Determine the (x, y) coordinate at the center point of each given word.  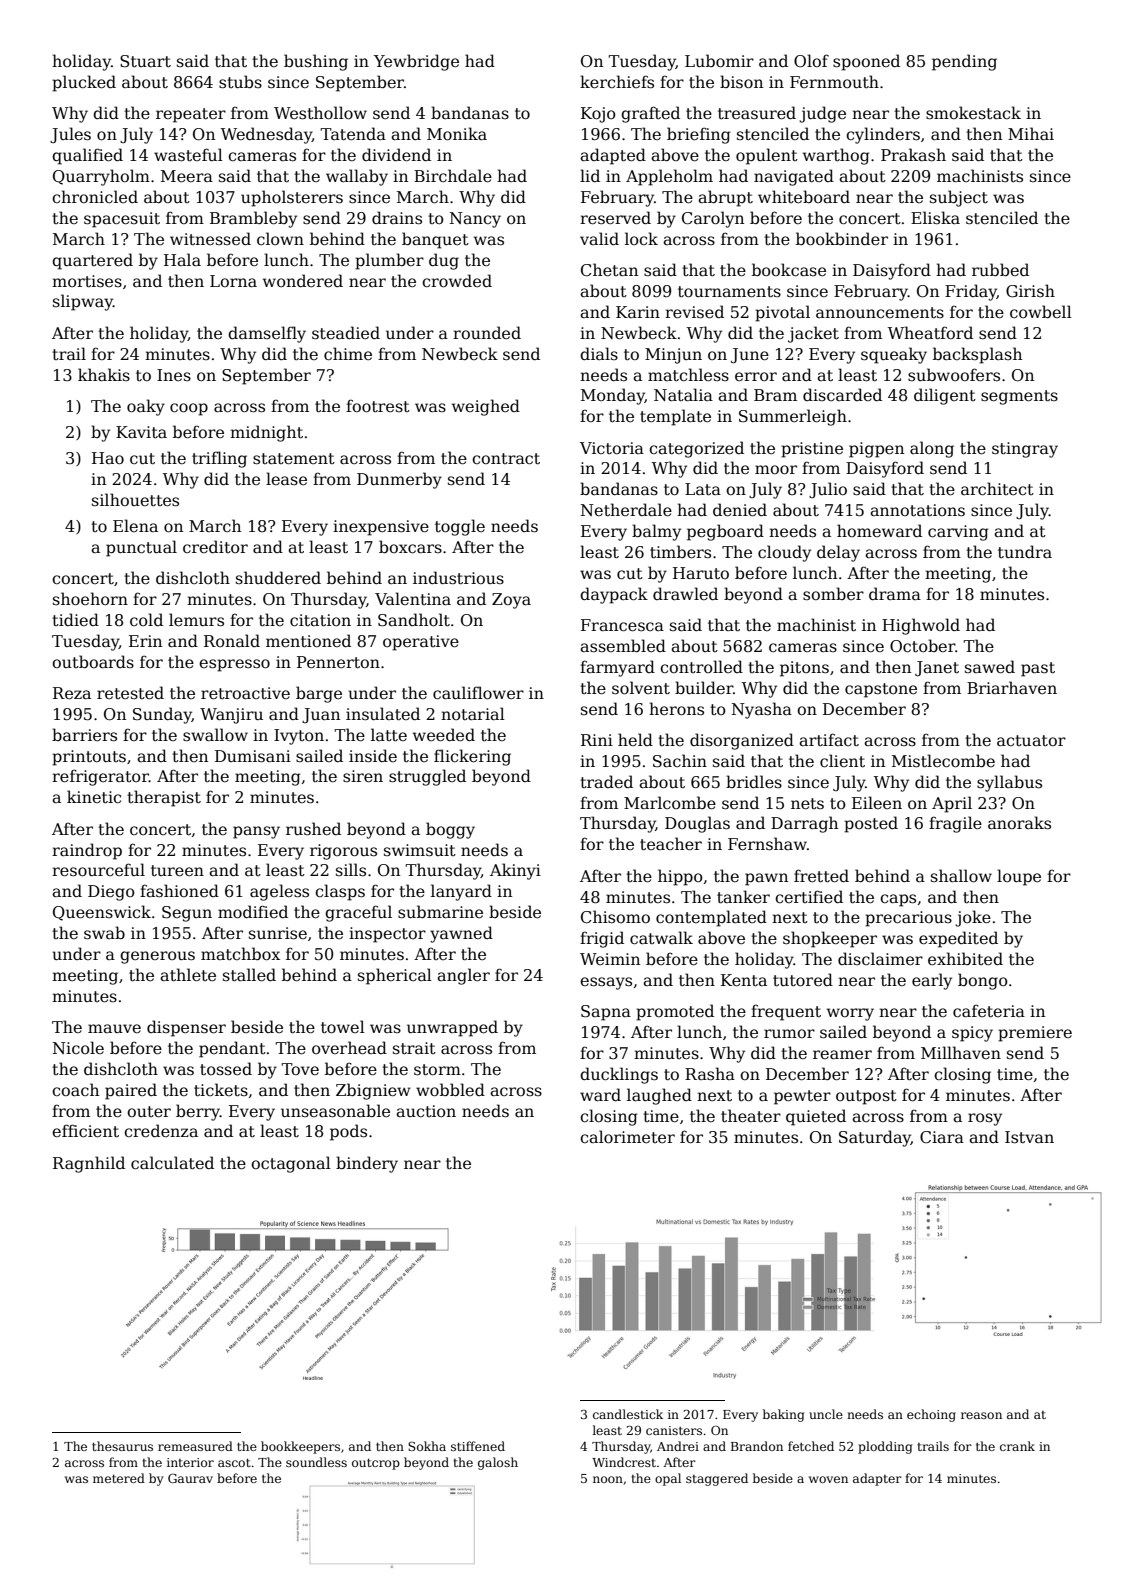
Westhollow (320, 113)
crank (1017, 1446)
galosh (498, 1463)
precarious (908, 919)
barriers (84, 734)
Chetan (609, 270)
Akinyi (515, 871)
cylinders (883, 135)
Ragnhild (89, 1164)
